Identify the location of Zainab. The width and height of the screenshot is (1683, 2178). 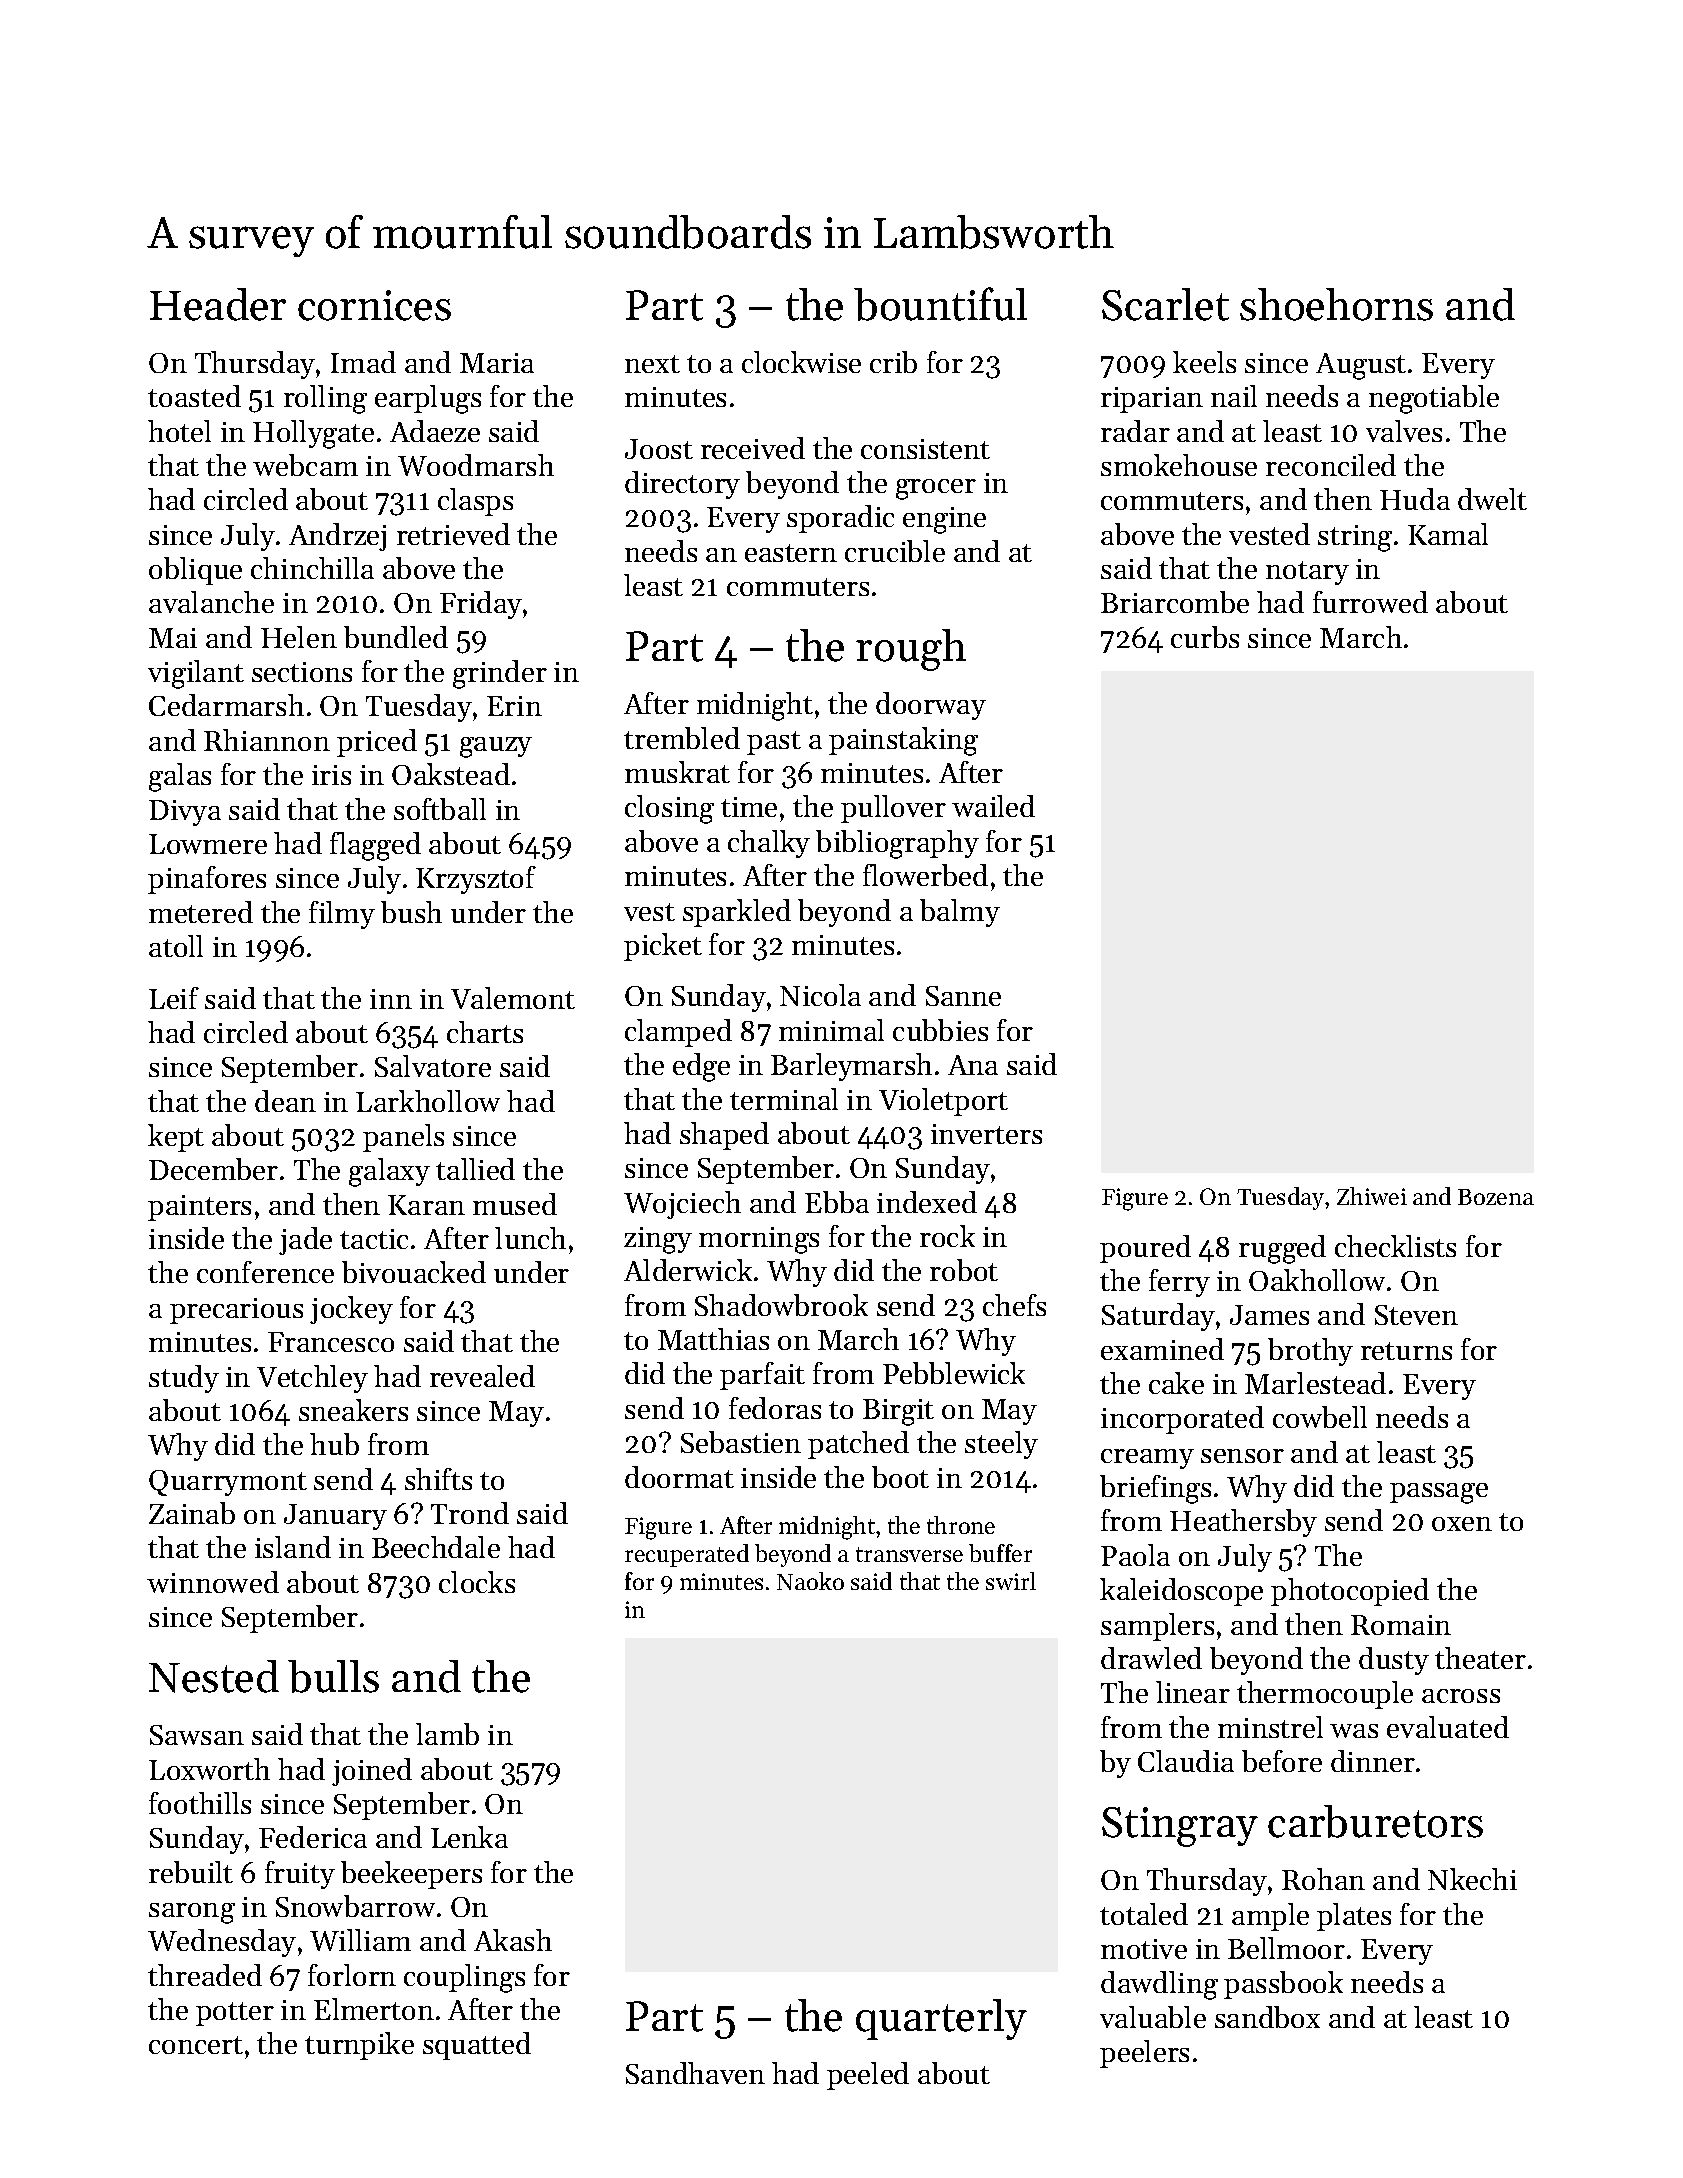
(192, 1513).
